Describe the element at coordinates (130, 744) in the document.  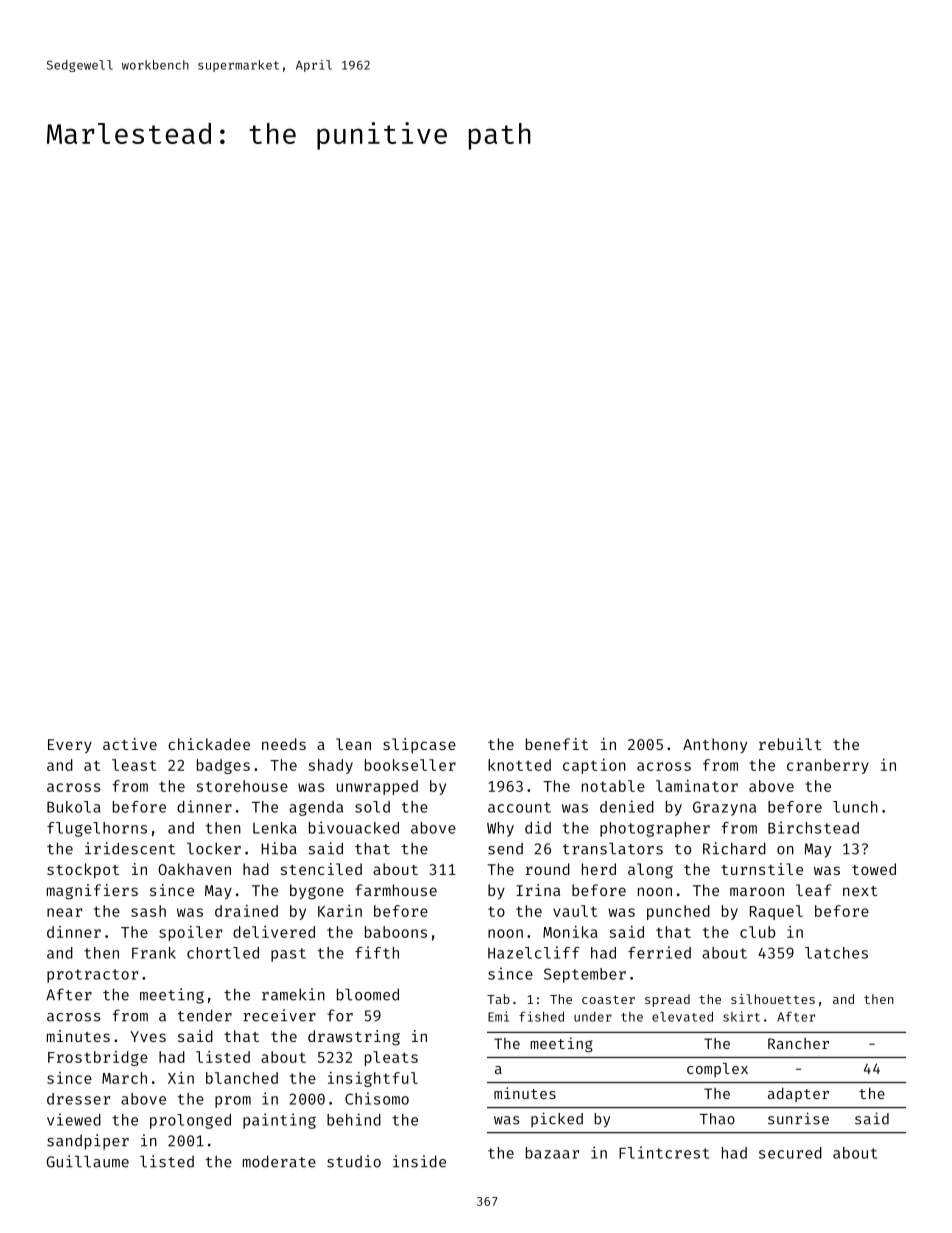
I see `active` at that location.
